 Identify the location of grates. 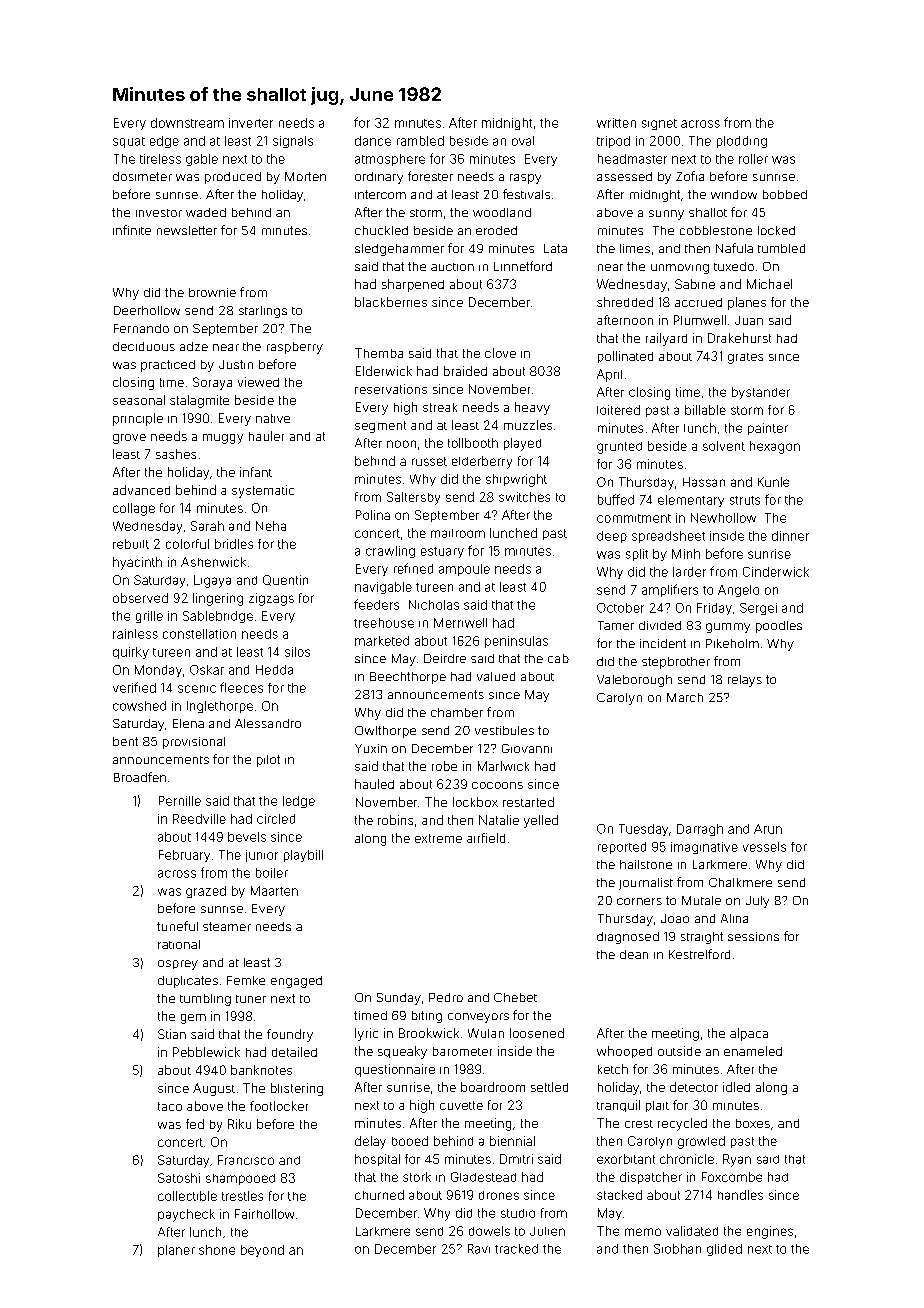
(745, 358).
